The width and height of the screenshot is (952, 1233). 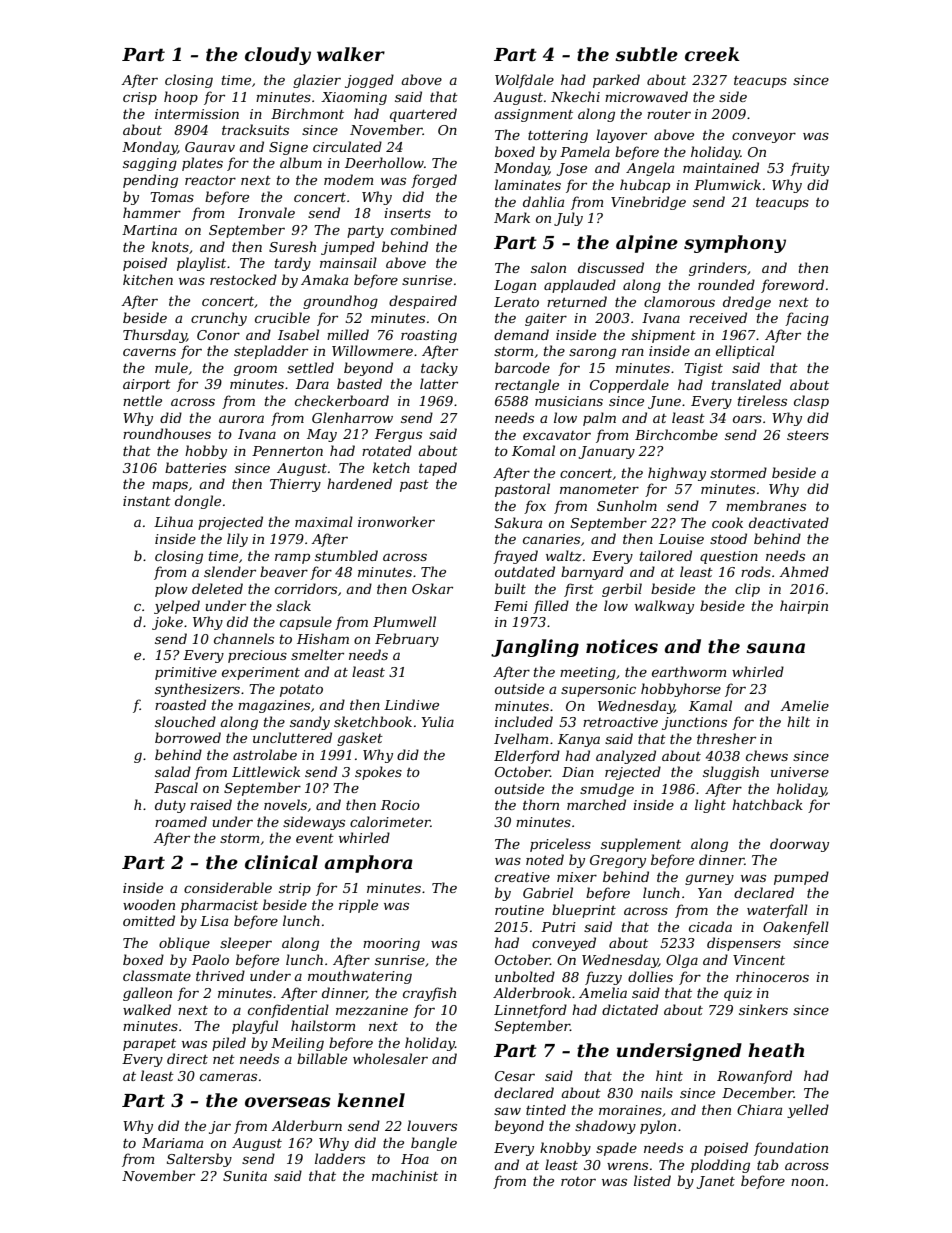 I want to click on Plumwell, so click(x=404, y=621).
